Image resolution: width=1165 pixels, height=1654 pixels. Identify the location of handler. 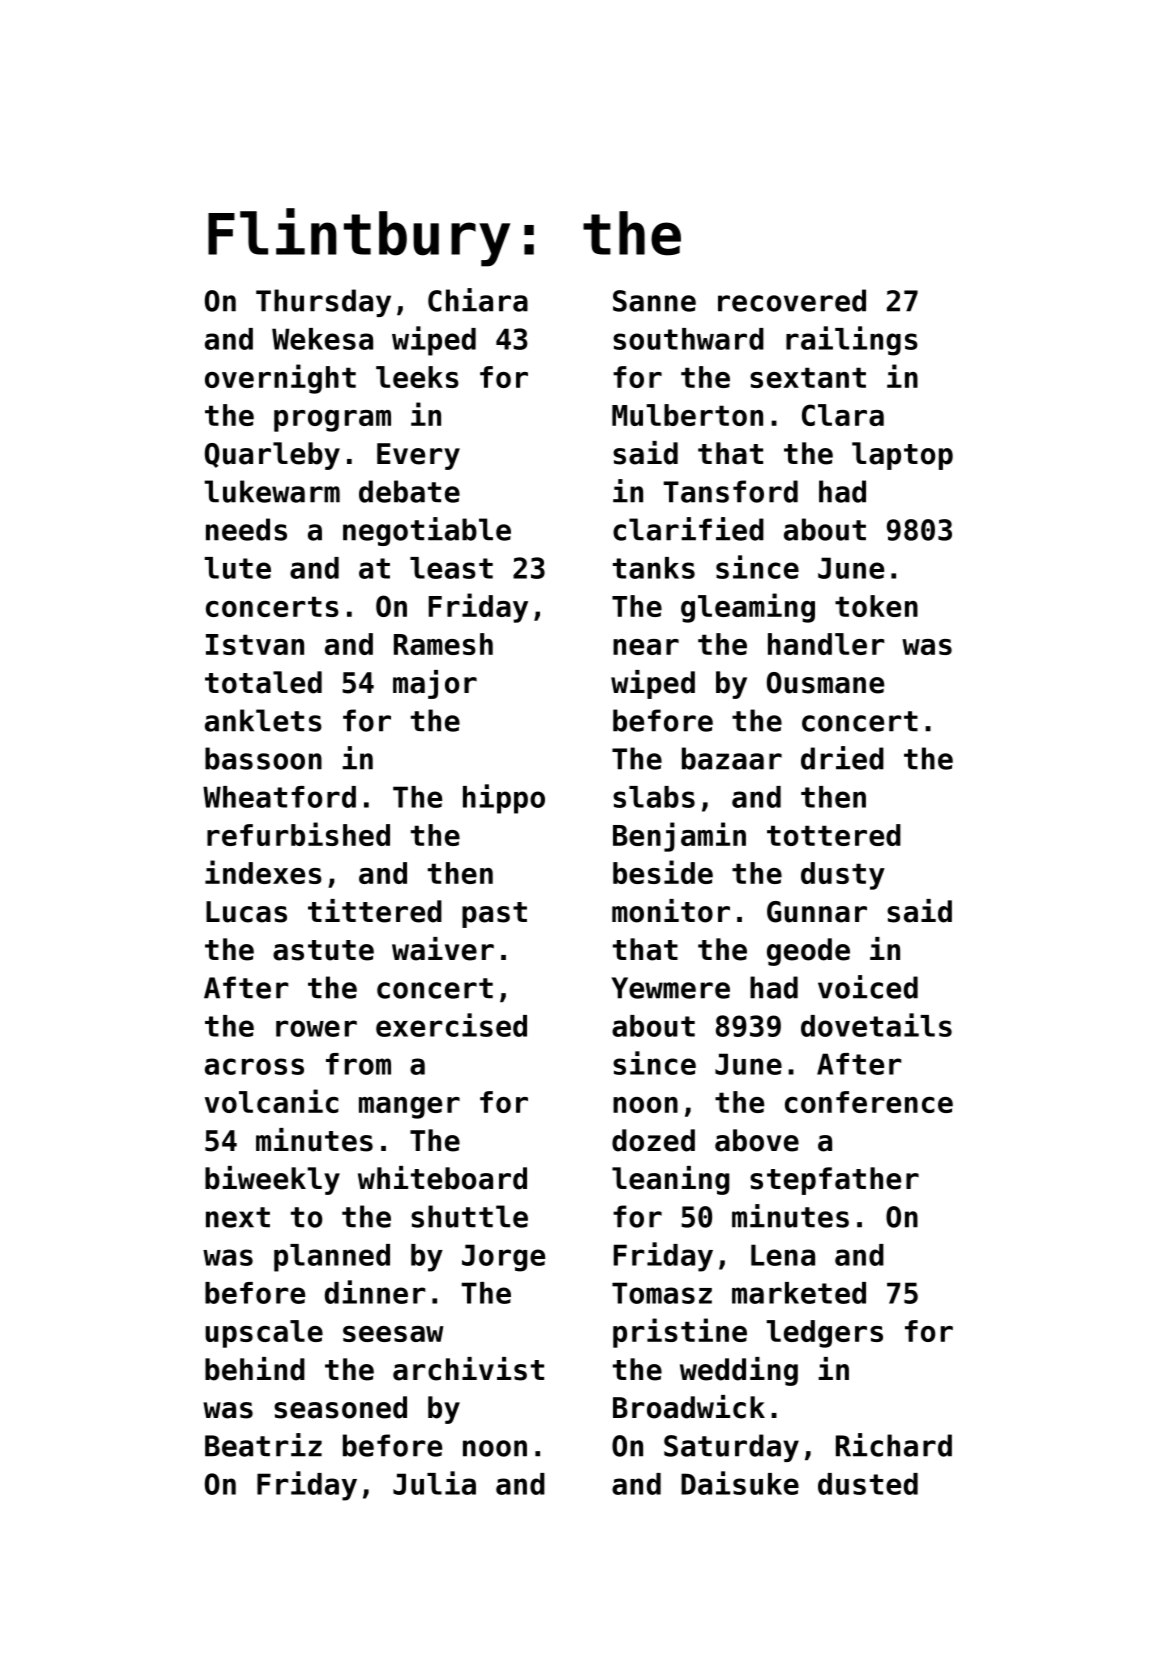
(826, 644).
